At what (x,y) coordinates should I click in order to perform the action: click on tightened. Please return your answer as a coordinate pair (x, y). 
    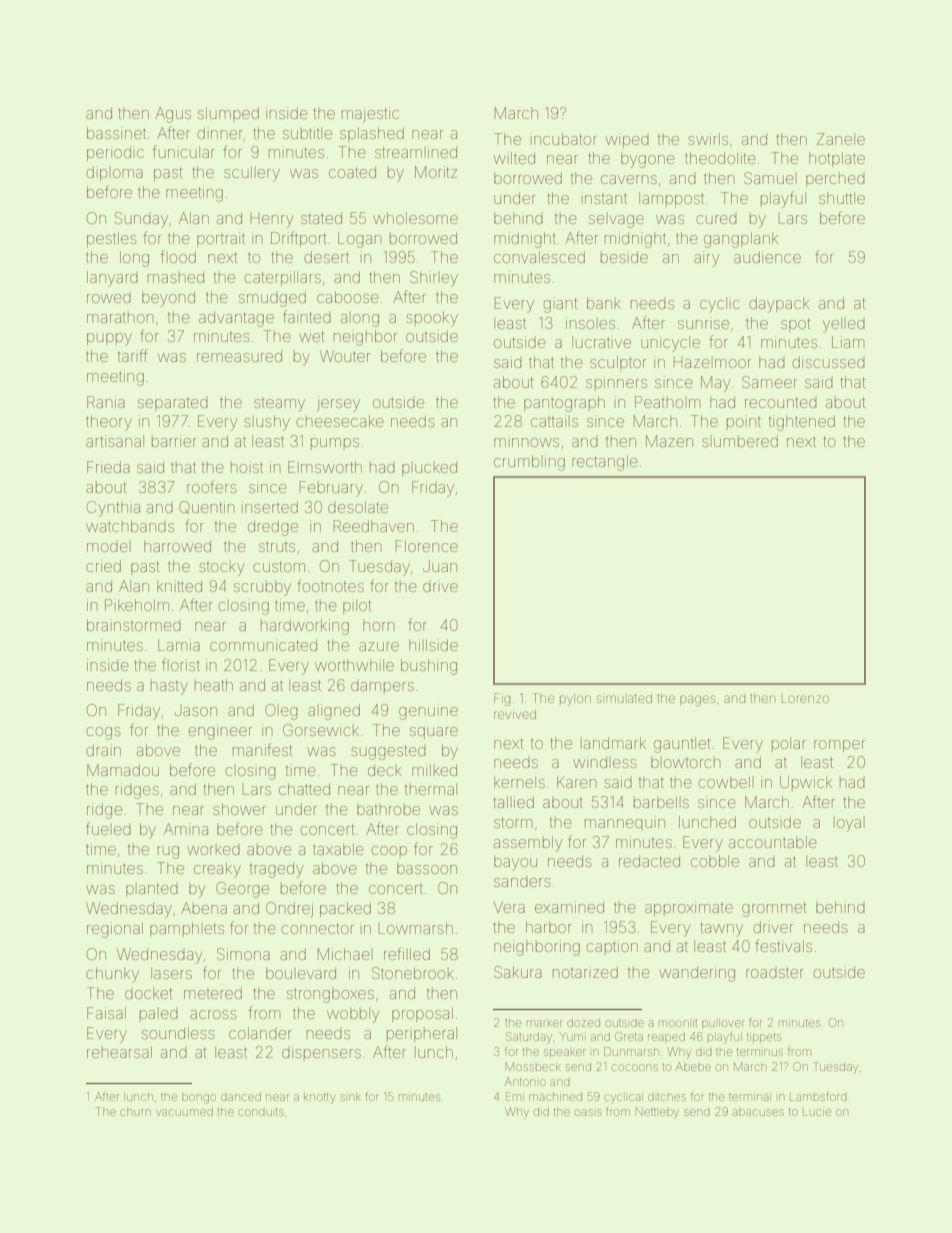
    Looking at the image, I should click on (802, 423).
